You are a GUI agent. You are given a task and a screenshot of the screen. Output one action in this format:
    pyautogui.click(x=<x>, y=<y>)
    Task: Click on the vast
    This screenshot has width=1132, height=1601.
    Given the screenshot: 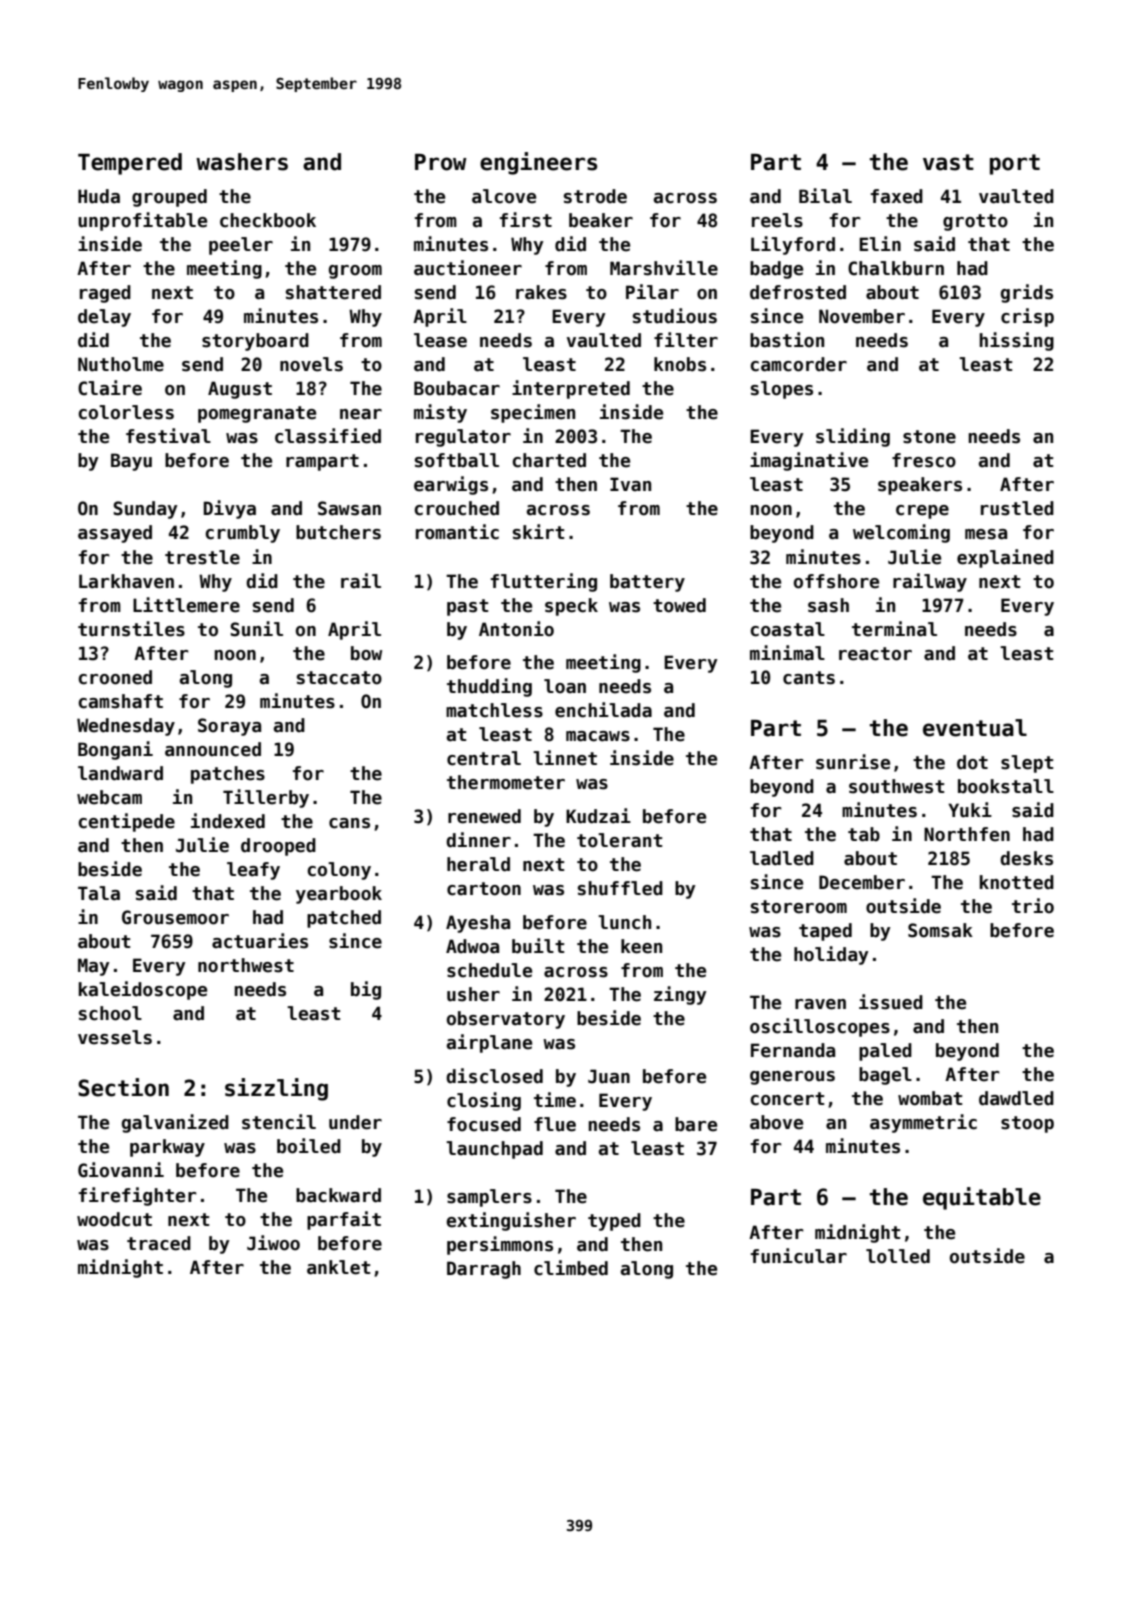 What is the action you would take?
    pyautogui.click(x=948, y=162)
